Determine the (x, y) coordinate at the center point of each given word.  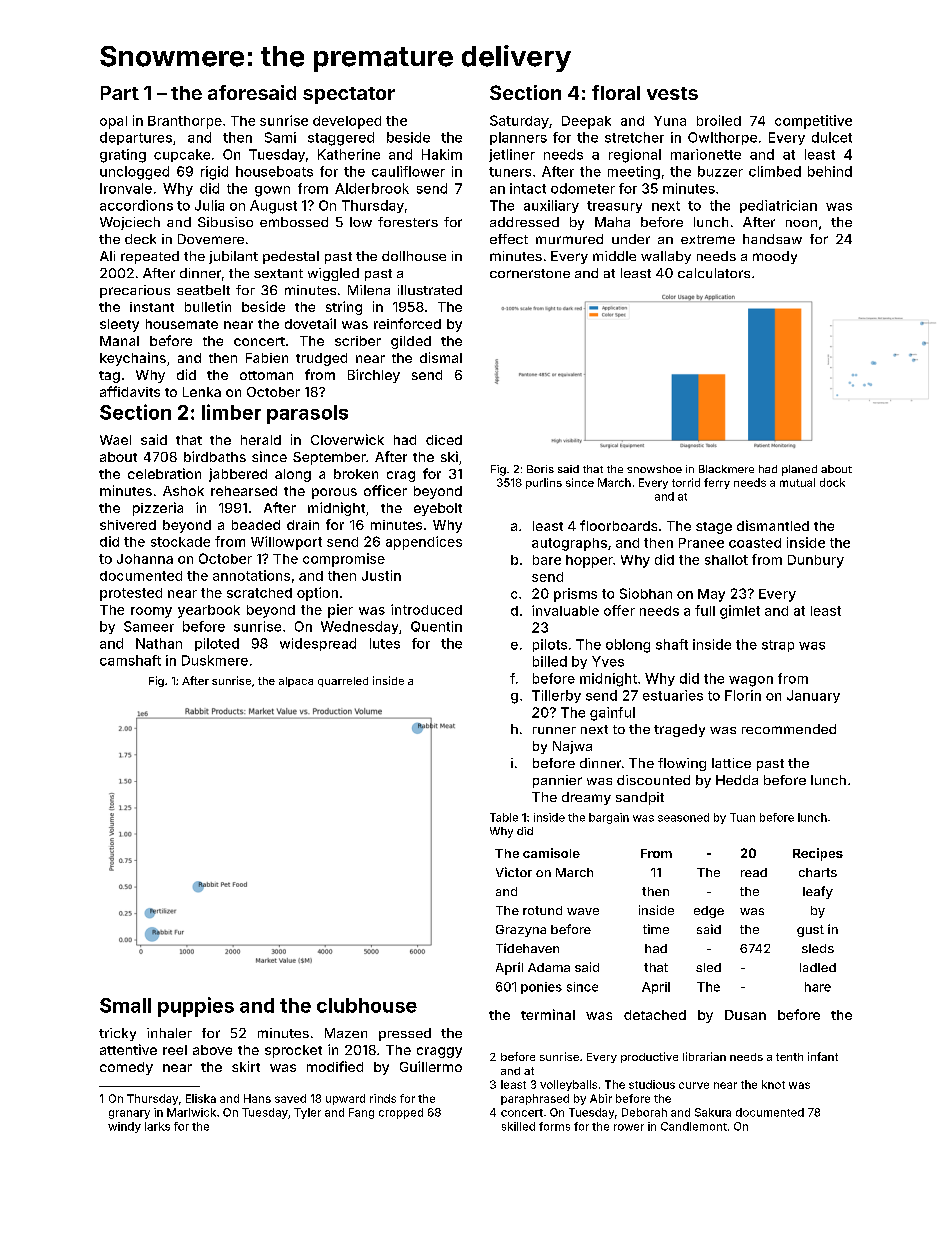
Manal (119, 341)
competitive (813, 122)
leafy (818, 892)
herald (261, 440)
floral (616, 92)
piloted (217, 644)
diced (444, 440)
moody (775, 257)
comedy (126, 1068)
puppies (196, 1007)
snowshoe (654, 469)
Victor (514, 872)
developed (347, 122)
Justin (381, 575)
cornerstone (530, 273)
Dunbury (816, 561)
